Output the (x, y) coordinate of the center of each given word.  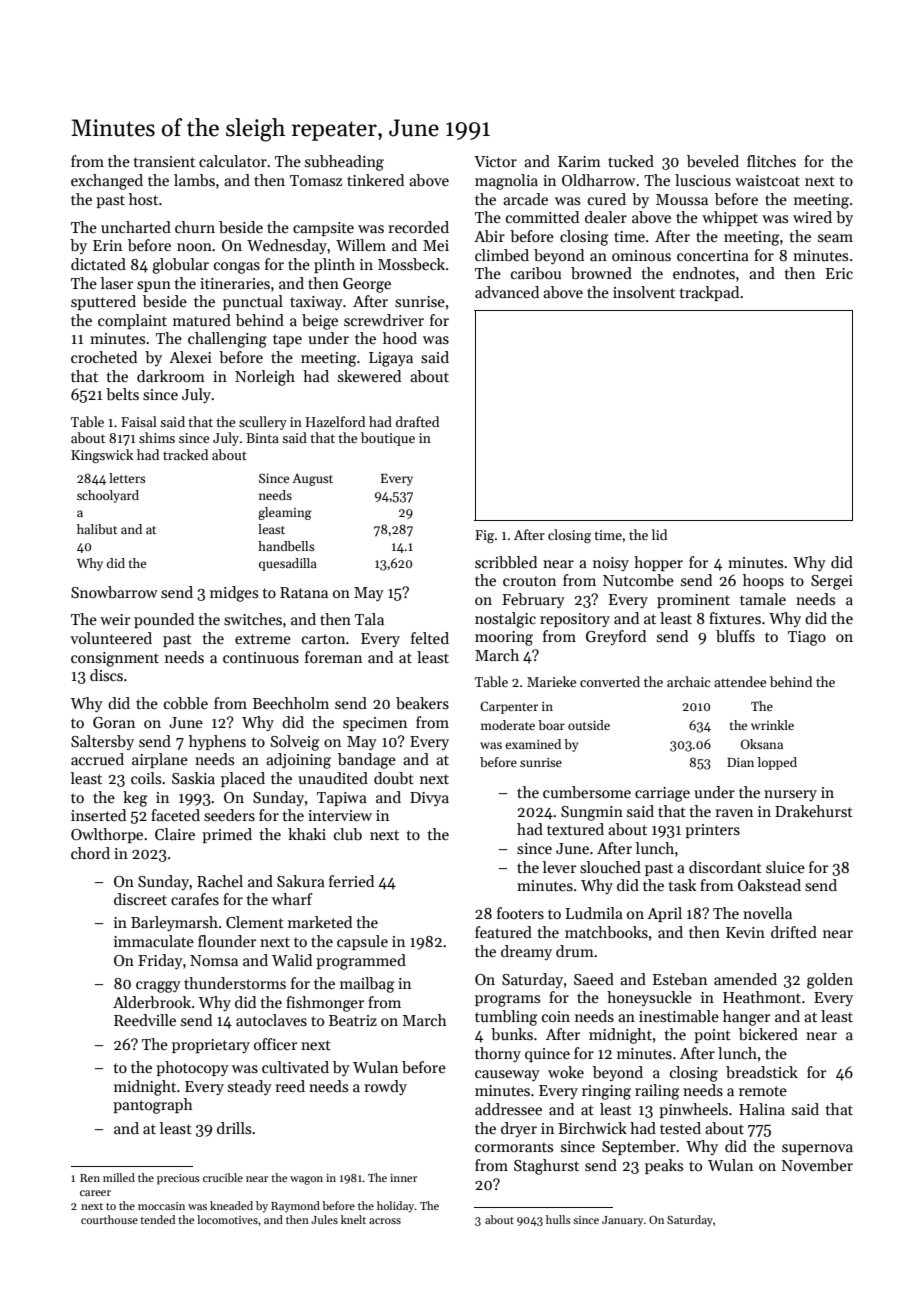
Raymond (295, 1207)
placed (243, 779)
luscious (703, 180)
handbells (286, 546)
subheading (344, 163)
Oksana (762, 744)
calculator (233, 161)
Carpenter (509, 707)
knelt (353, 1219)
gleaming (285, 513)
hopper (658, 563)
